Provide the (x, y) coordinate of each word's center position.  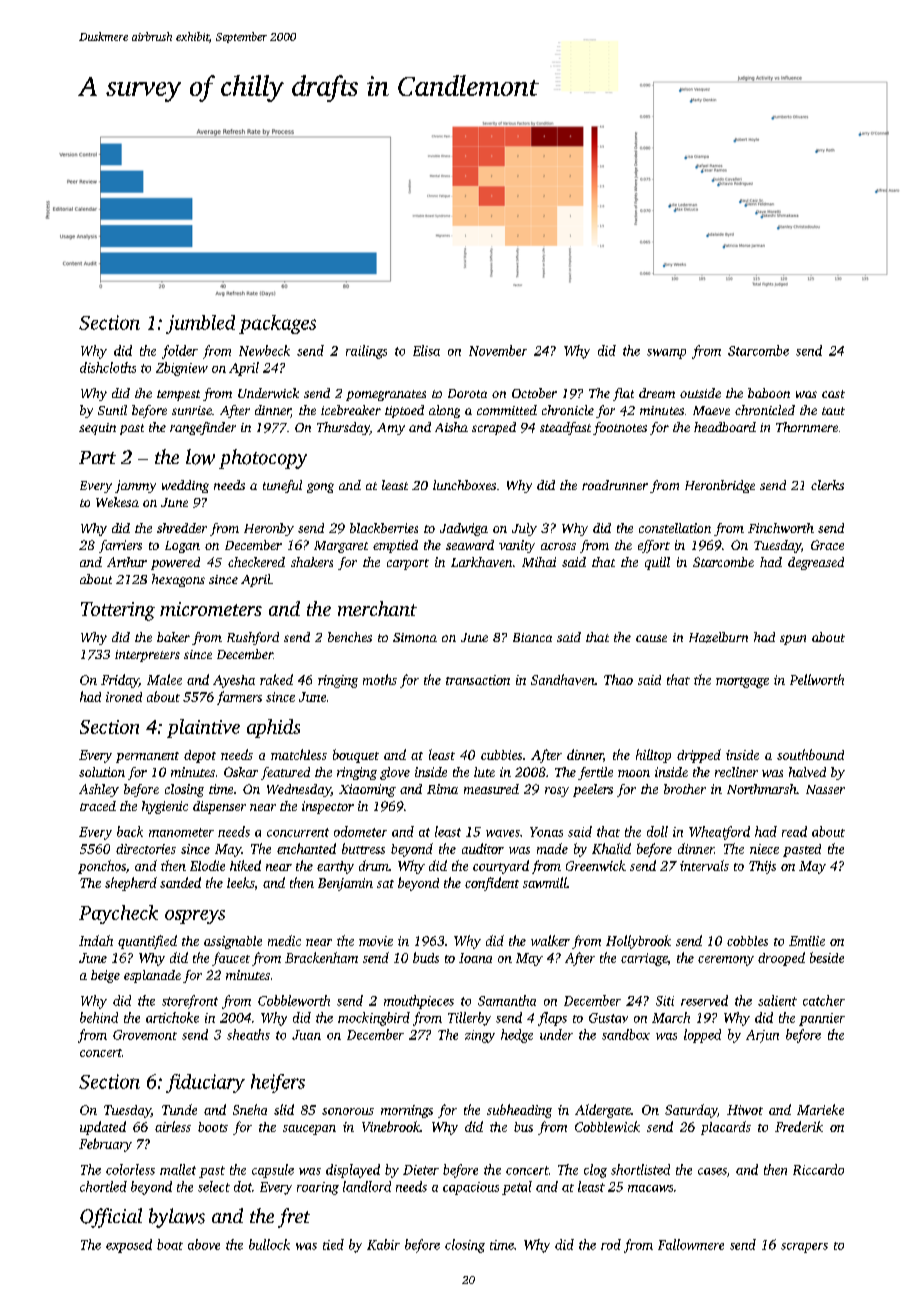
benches (350, 637)
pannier (822, 1019)
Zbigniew (182, 369)
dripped (699, 756)
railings (366, 352)
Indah (96, 940)
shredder (182, 528)
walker (550, 940)
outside (700, 393)
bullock (269, 1244)
